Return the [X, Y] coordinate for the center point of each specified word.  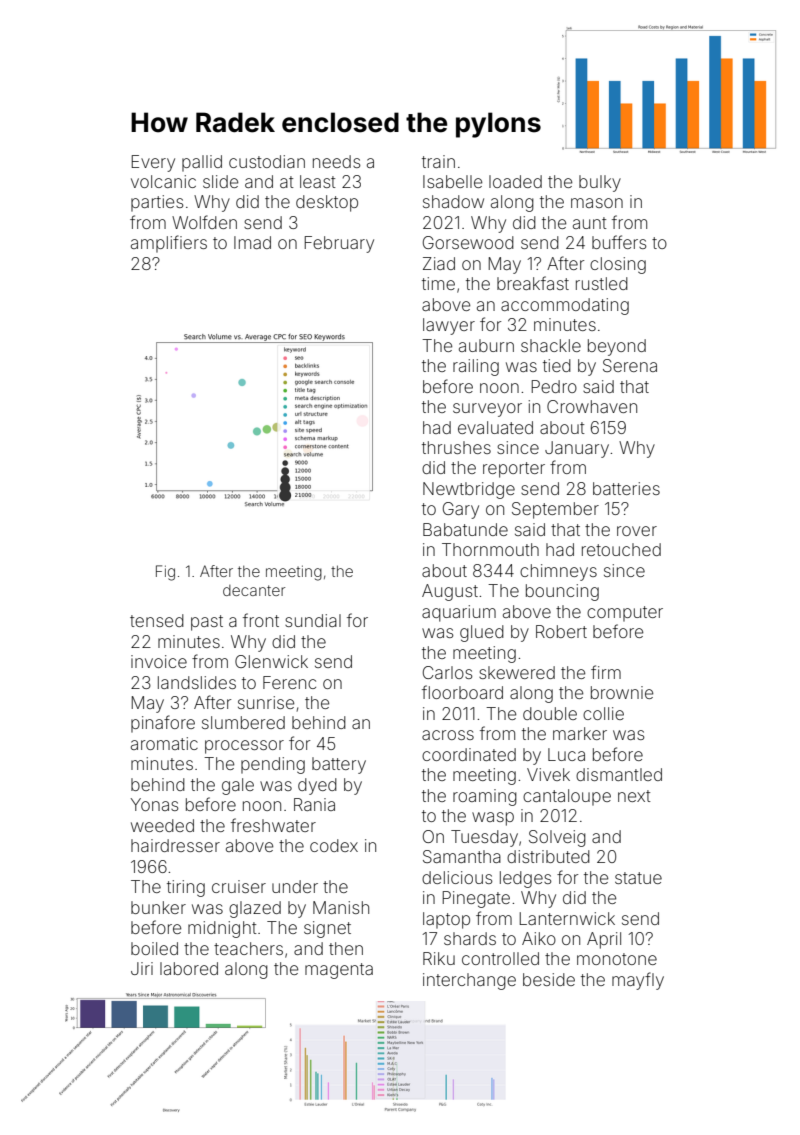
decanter [254, 590]
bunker [158, 907]
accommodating [565, 306]
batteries [626, 488]
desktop [327, 203]
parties [157, 203]
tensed [157, 620]
